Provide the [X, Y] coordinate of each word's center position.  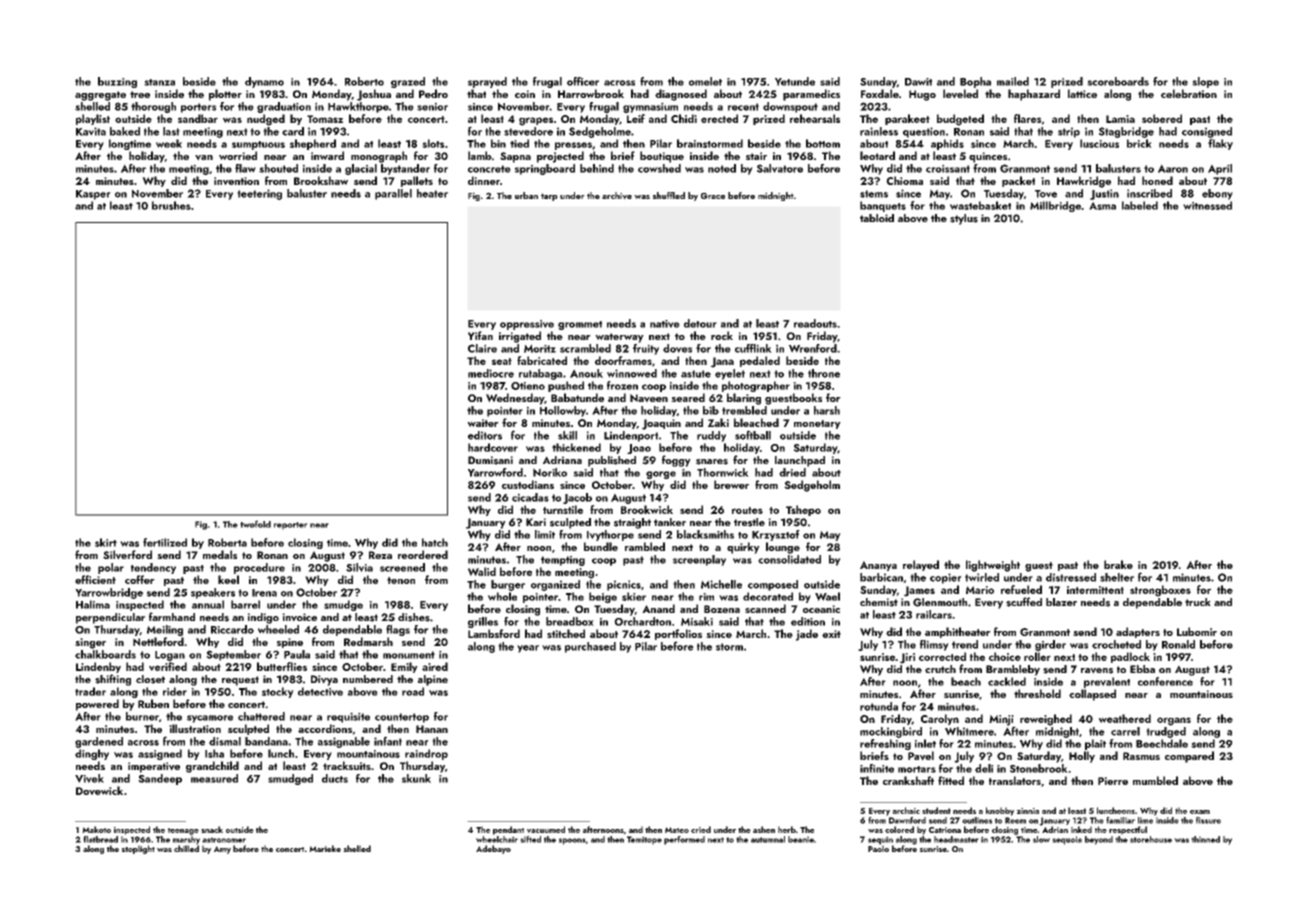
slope [1205, 82]
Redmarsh [368, 641]
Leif [636, 118]
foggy [676, 461]
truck [1198, 602]
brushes [171, 205]
